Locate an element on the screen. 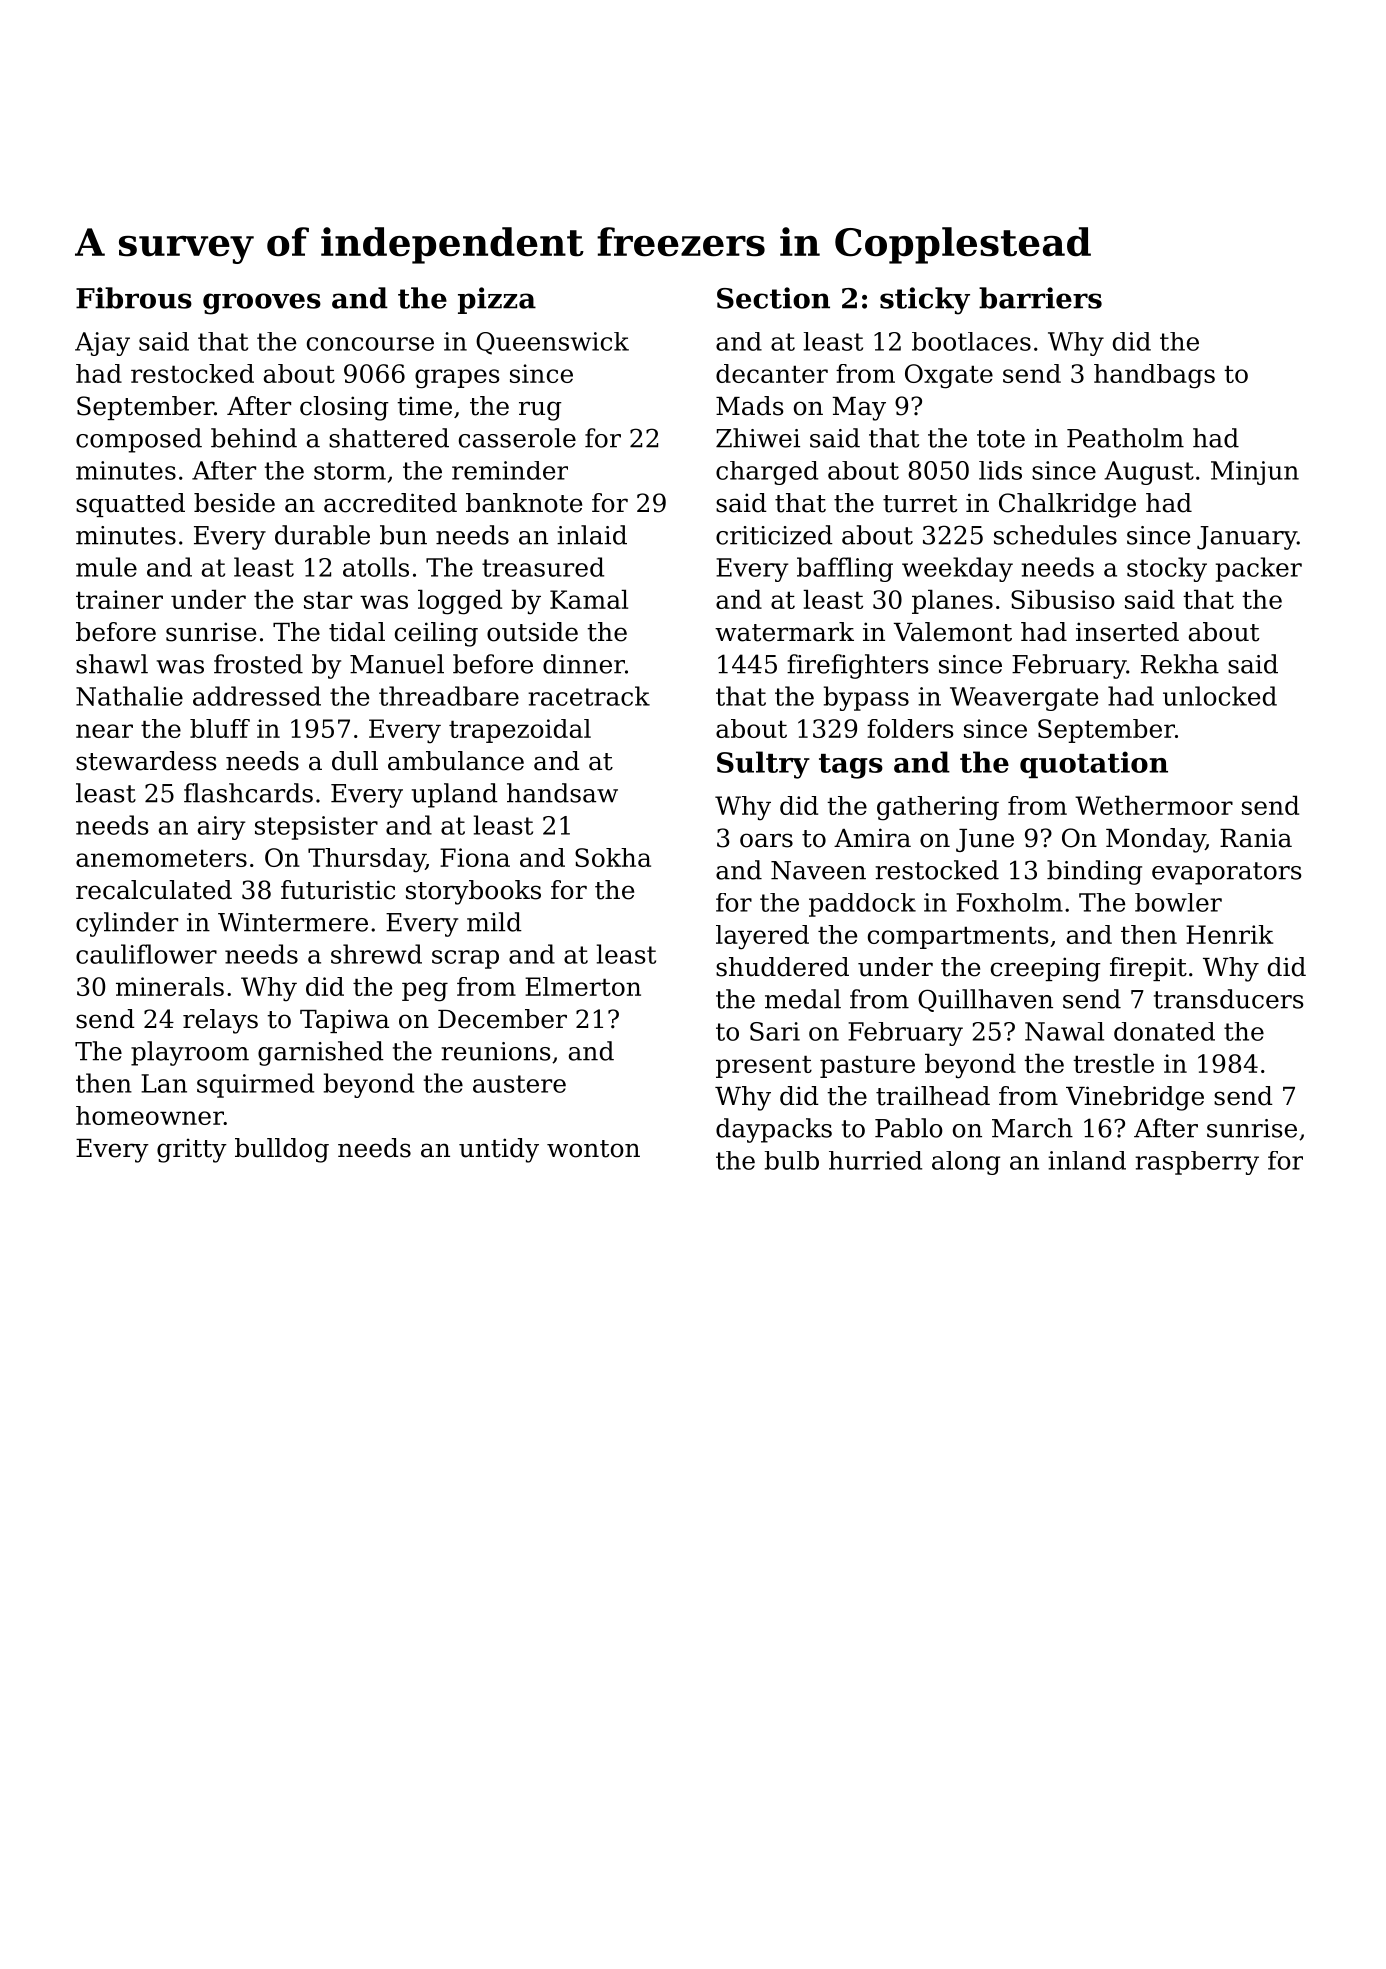 The height and width of the screenshot is (1969, 1386). playroom is located at coordinates (190, 1053).
